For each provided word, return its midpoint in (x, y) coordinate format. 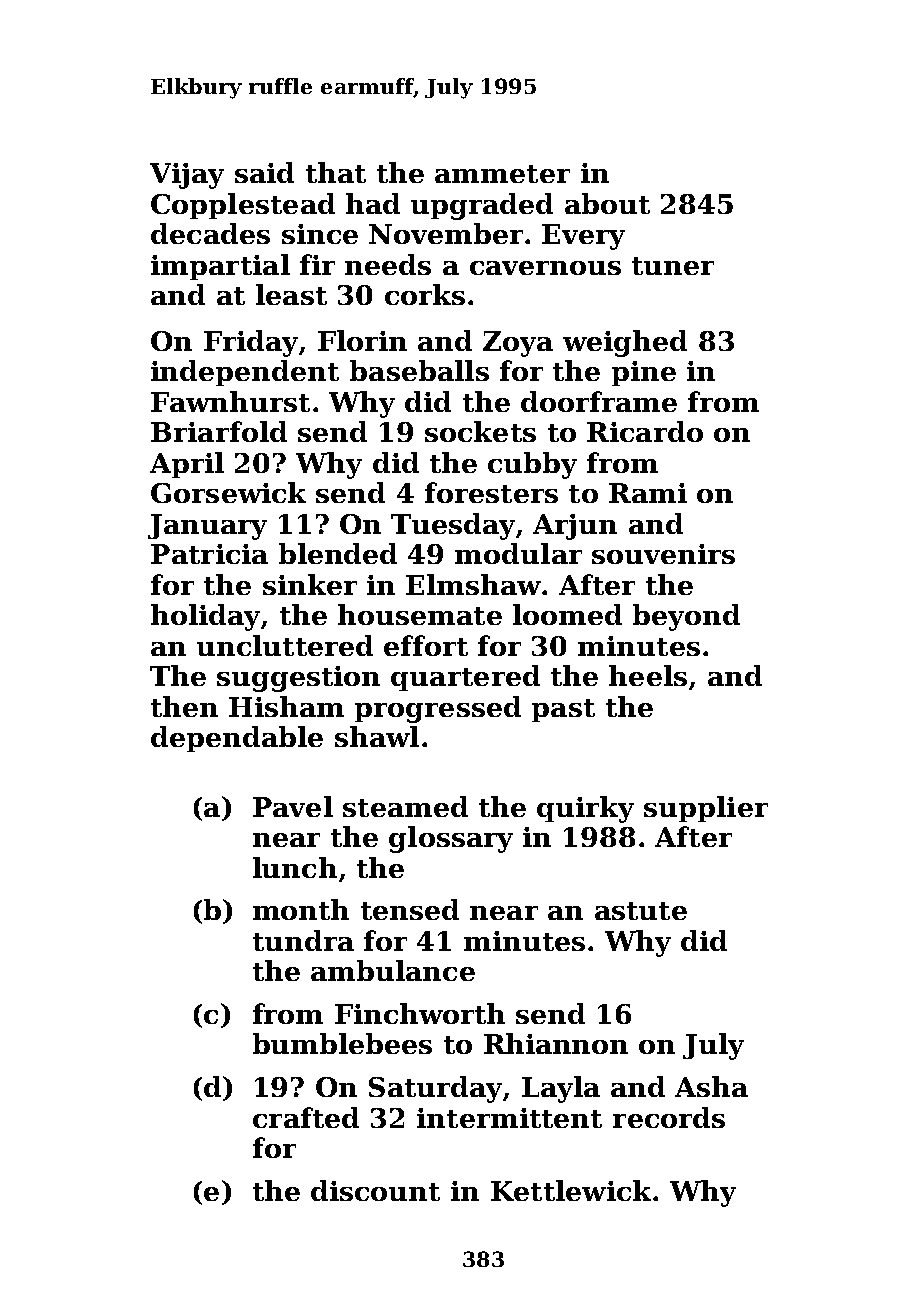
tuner (673, 266)
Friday (251, 343)
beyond (686, 617)
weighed (625, 343)
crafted (306, 1117)
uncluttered (285, 645)
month (301, 909)
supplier (706, 809)
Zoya (518, 344)
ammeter (502, 174)
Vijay (187, 176)
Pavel (293, 806)
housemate (420, 614)
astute (641, 911)
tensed (410, 909)
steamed (405, 806)
